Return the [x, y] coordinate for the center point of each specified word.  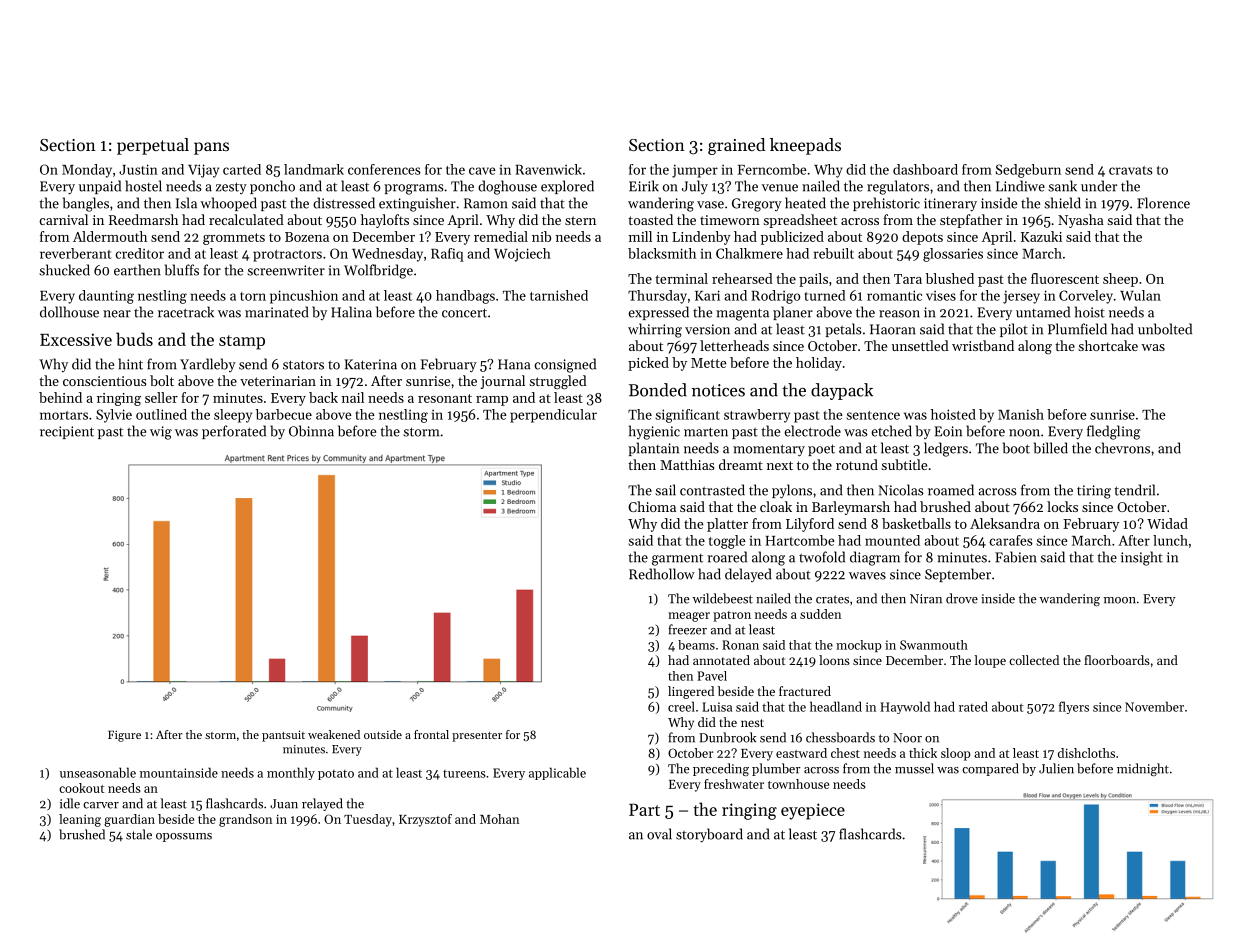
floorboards [1117, 660]
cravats [1131, 170]
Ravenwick [548, 169]
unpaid [100, 187]
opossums [184, 837]
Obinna [311, 431]
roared [727, 557]
